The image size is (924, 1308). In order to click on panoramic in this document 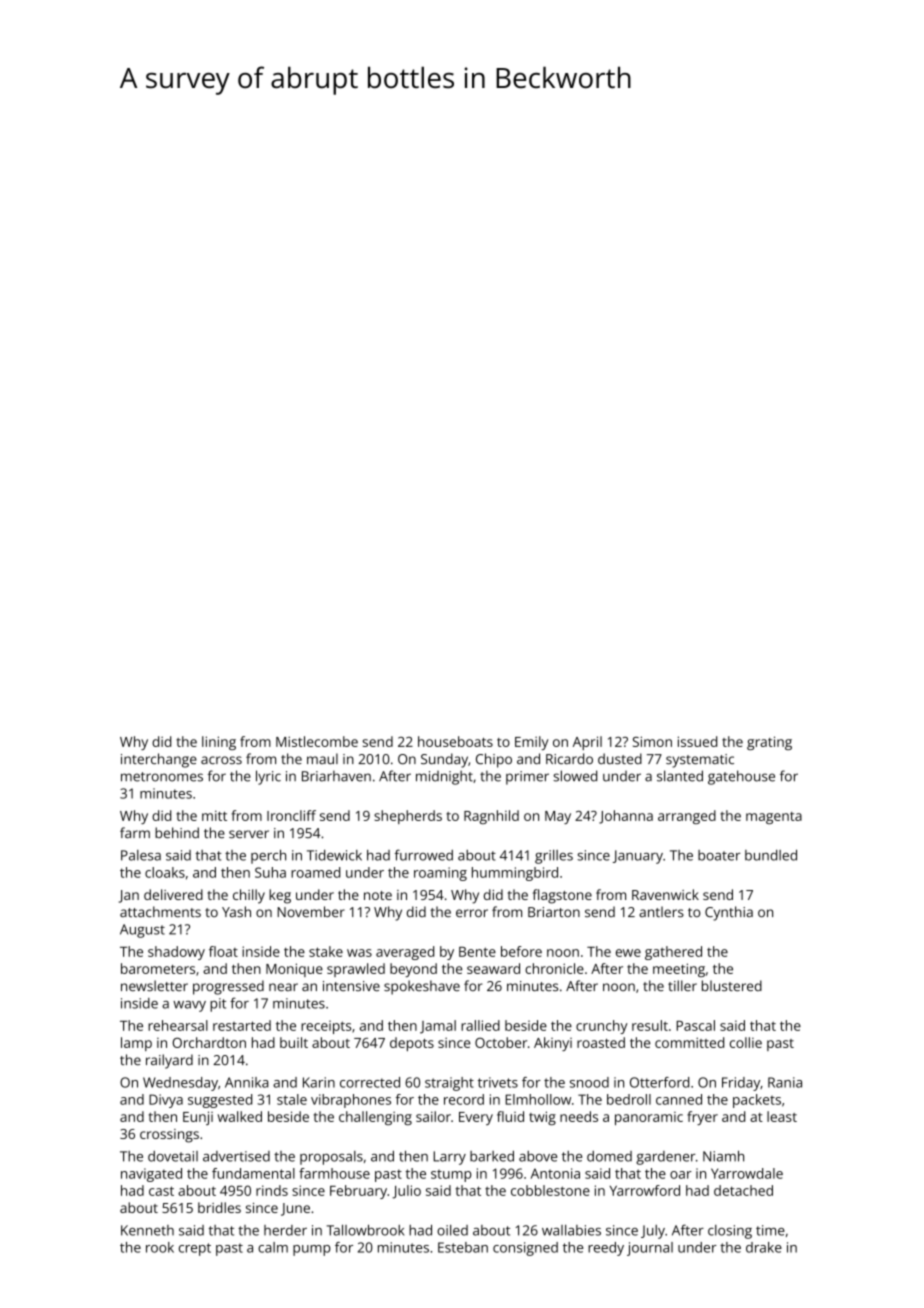, I will do `click(649, 1118)`.
